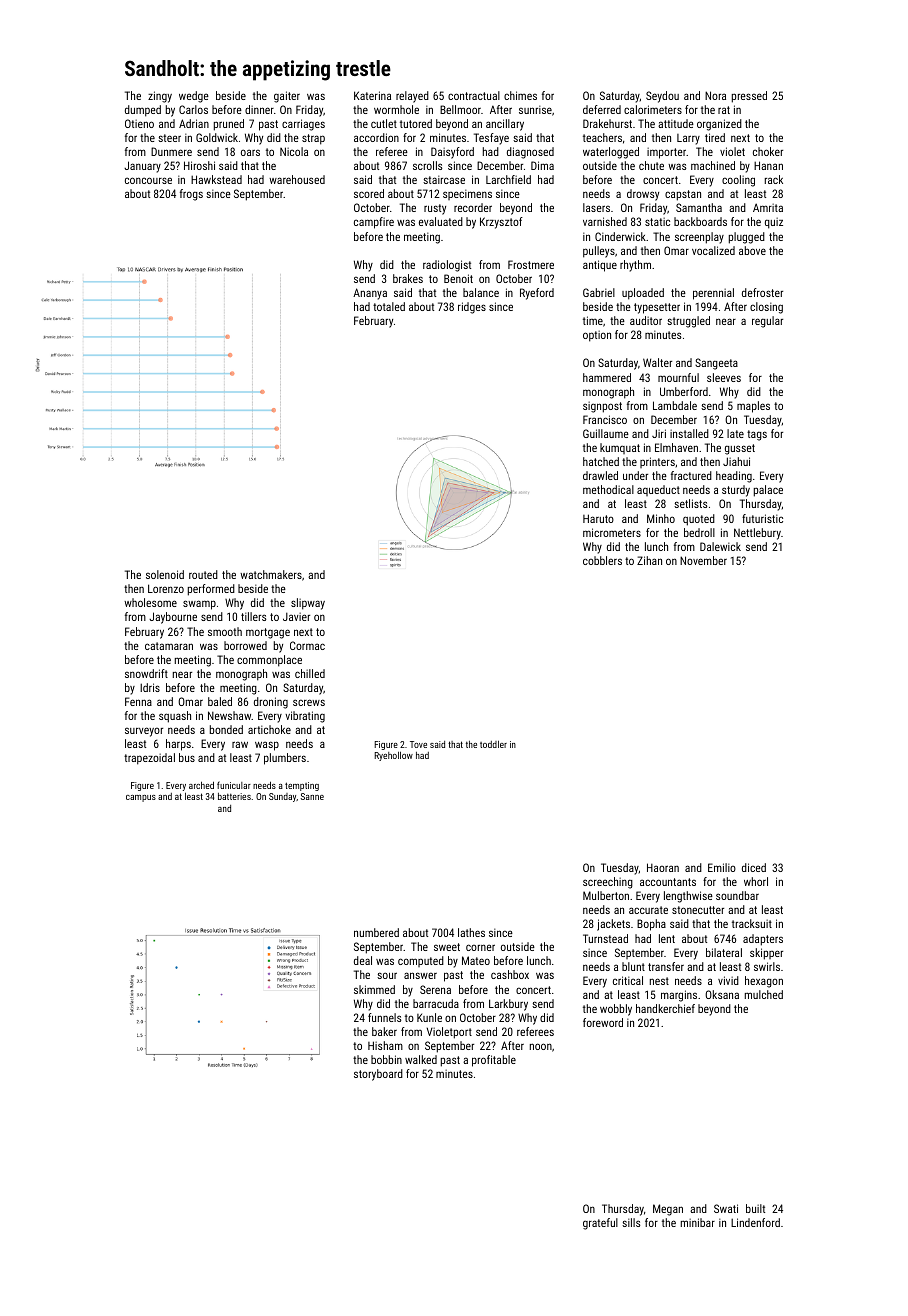 This screenshot has width=908, height=1316. I want to click on signpost, so click(602, 407).
